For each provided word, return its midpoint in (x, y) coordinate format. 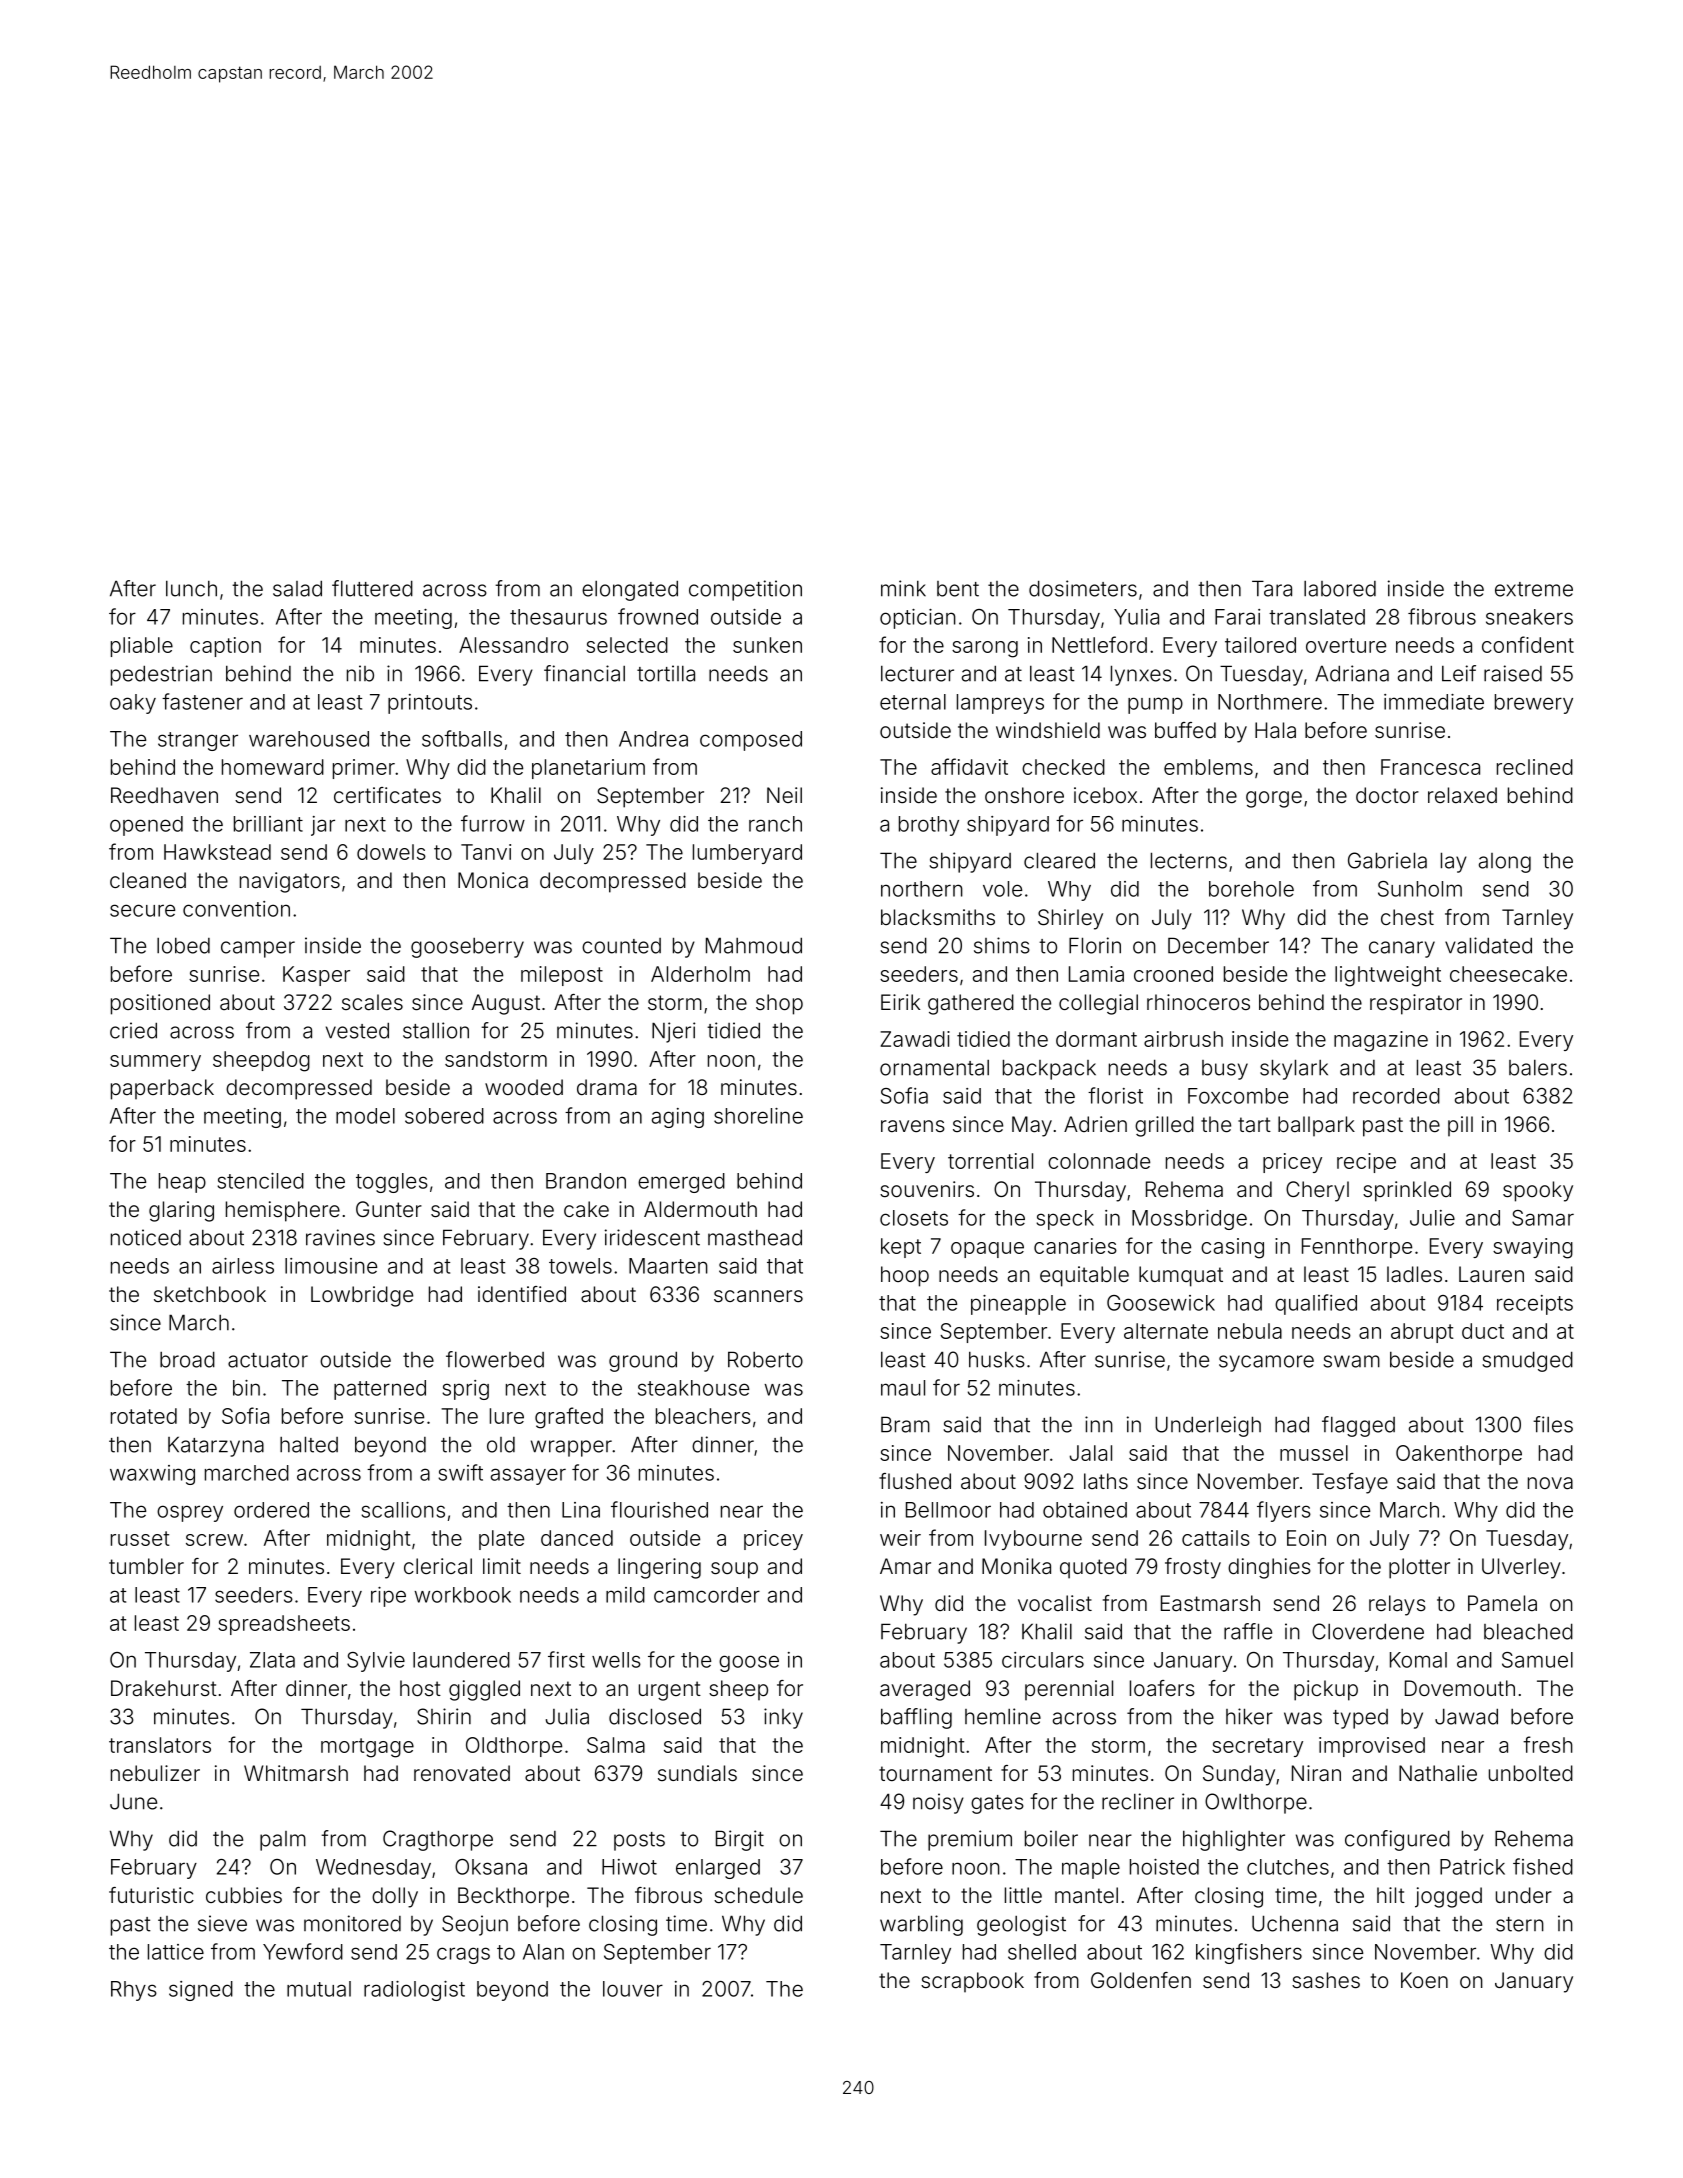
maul (903, 1388)
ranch (775, 824)
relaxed (1462, 795)
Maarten (668, 1266)
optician (918, 619)
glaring (181, 1211)
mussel (1314, 1453)
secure (142, 910)
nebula (1250, 1331)
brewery (1534, 704)
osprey (190, 1513)
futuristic (151, 1895)
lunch (191, 589)
